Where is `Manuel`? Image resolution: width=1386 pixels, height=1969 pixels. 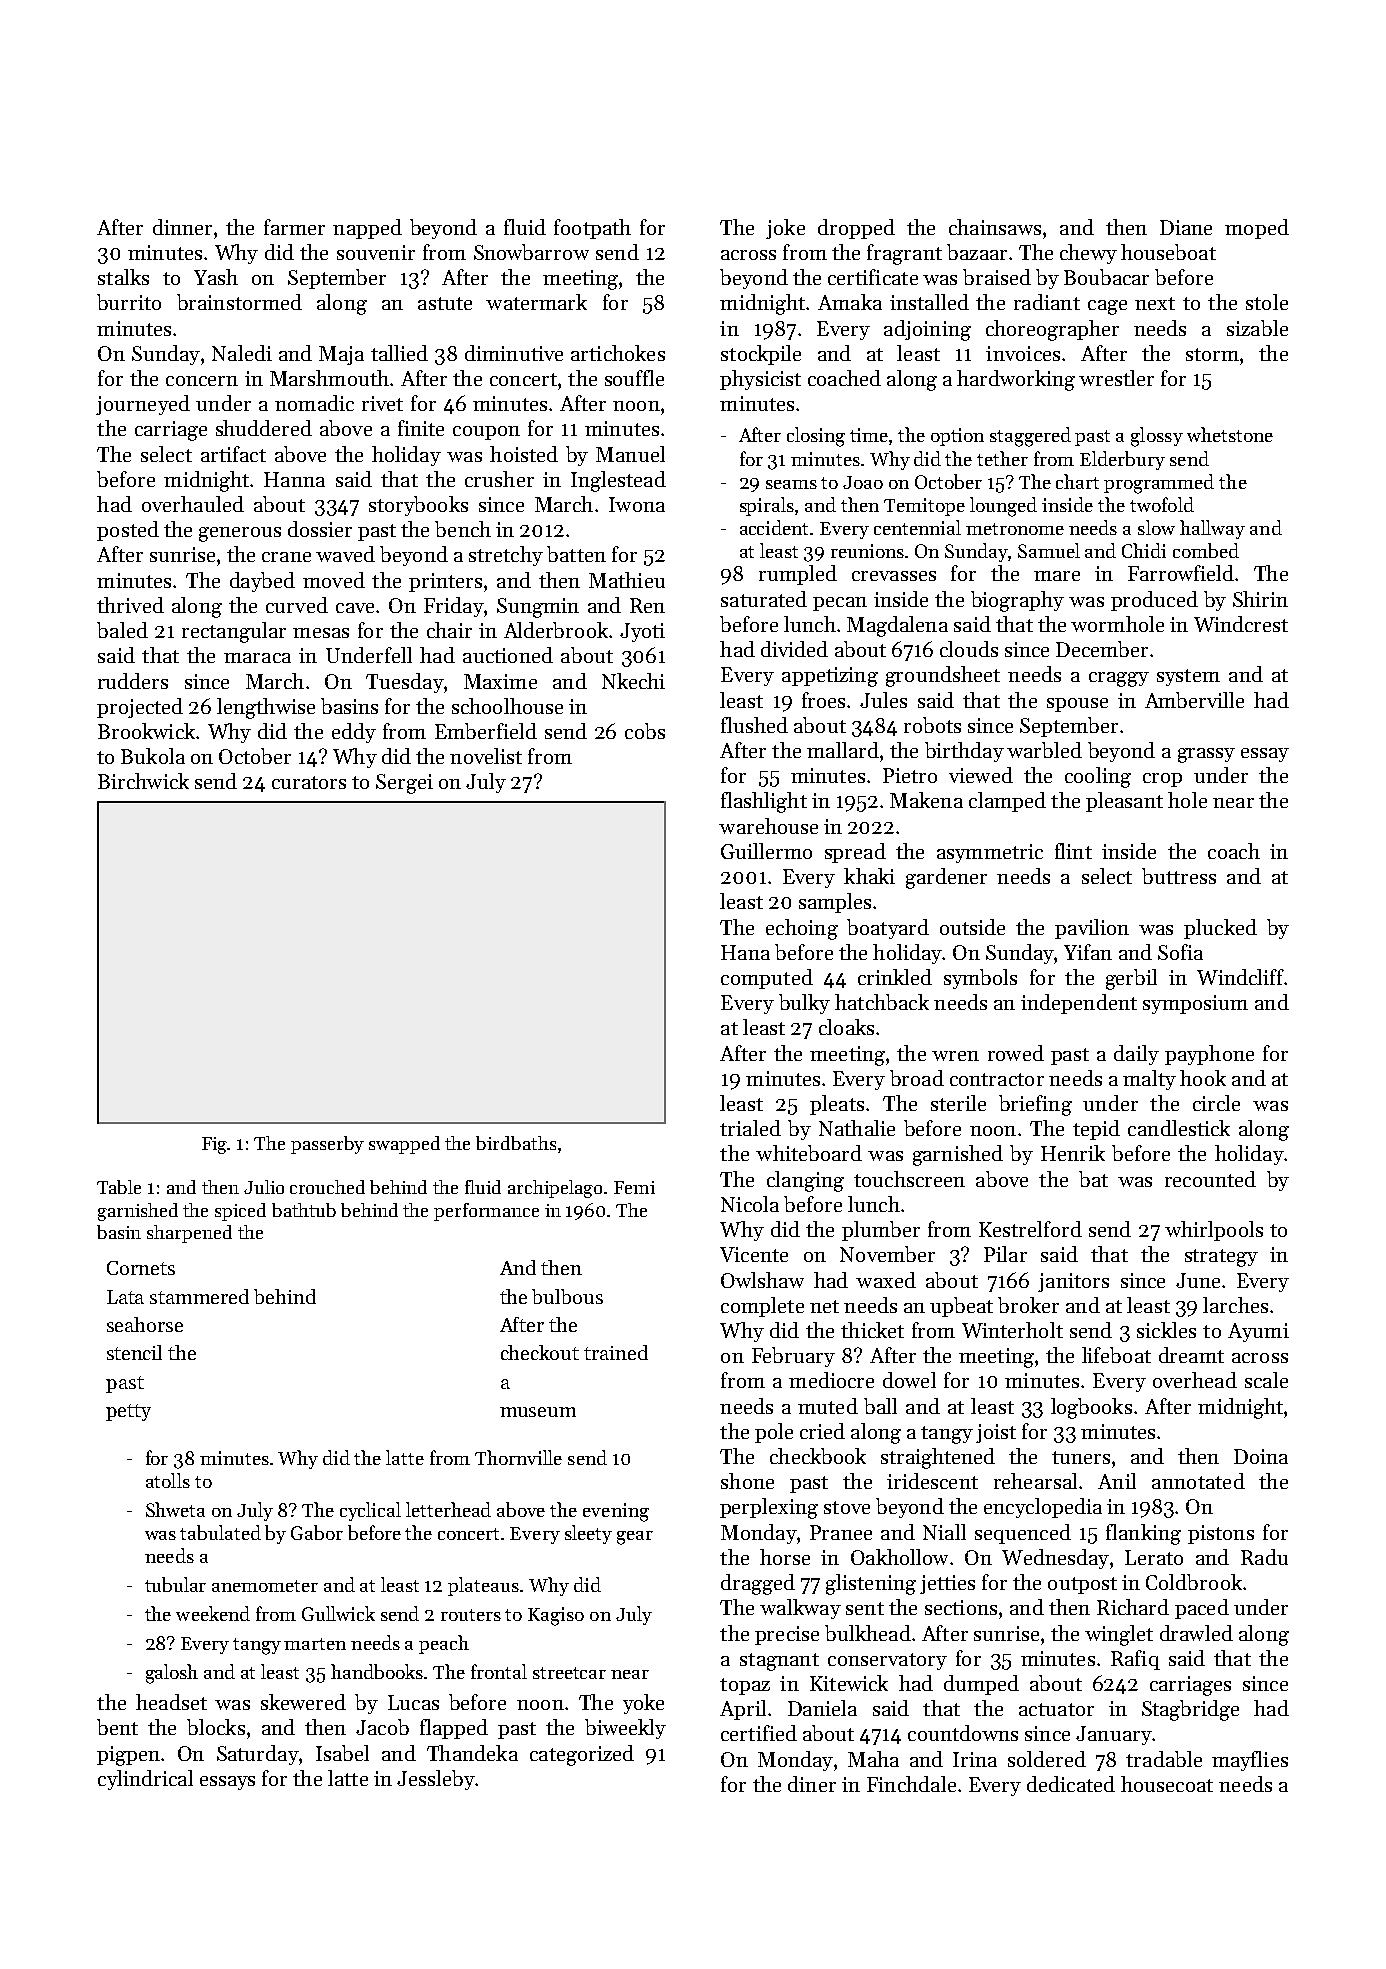 Manuel is located at coordinates (630, 454).
